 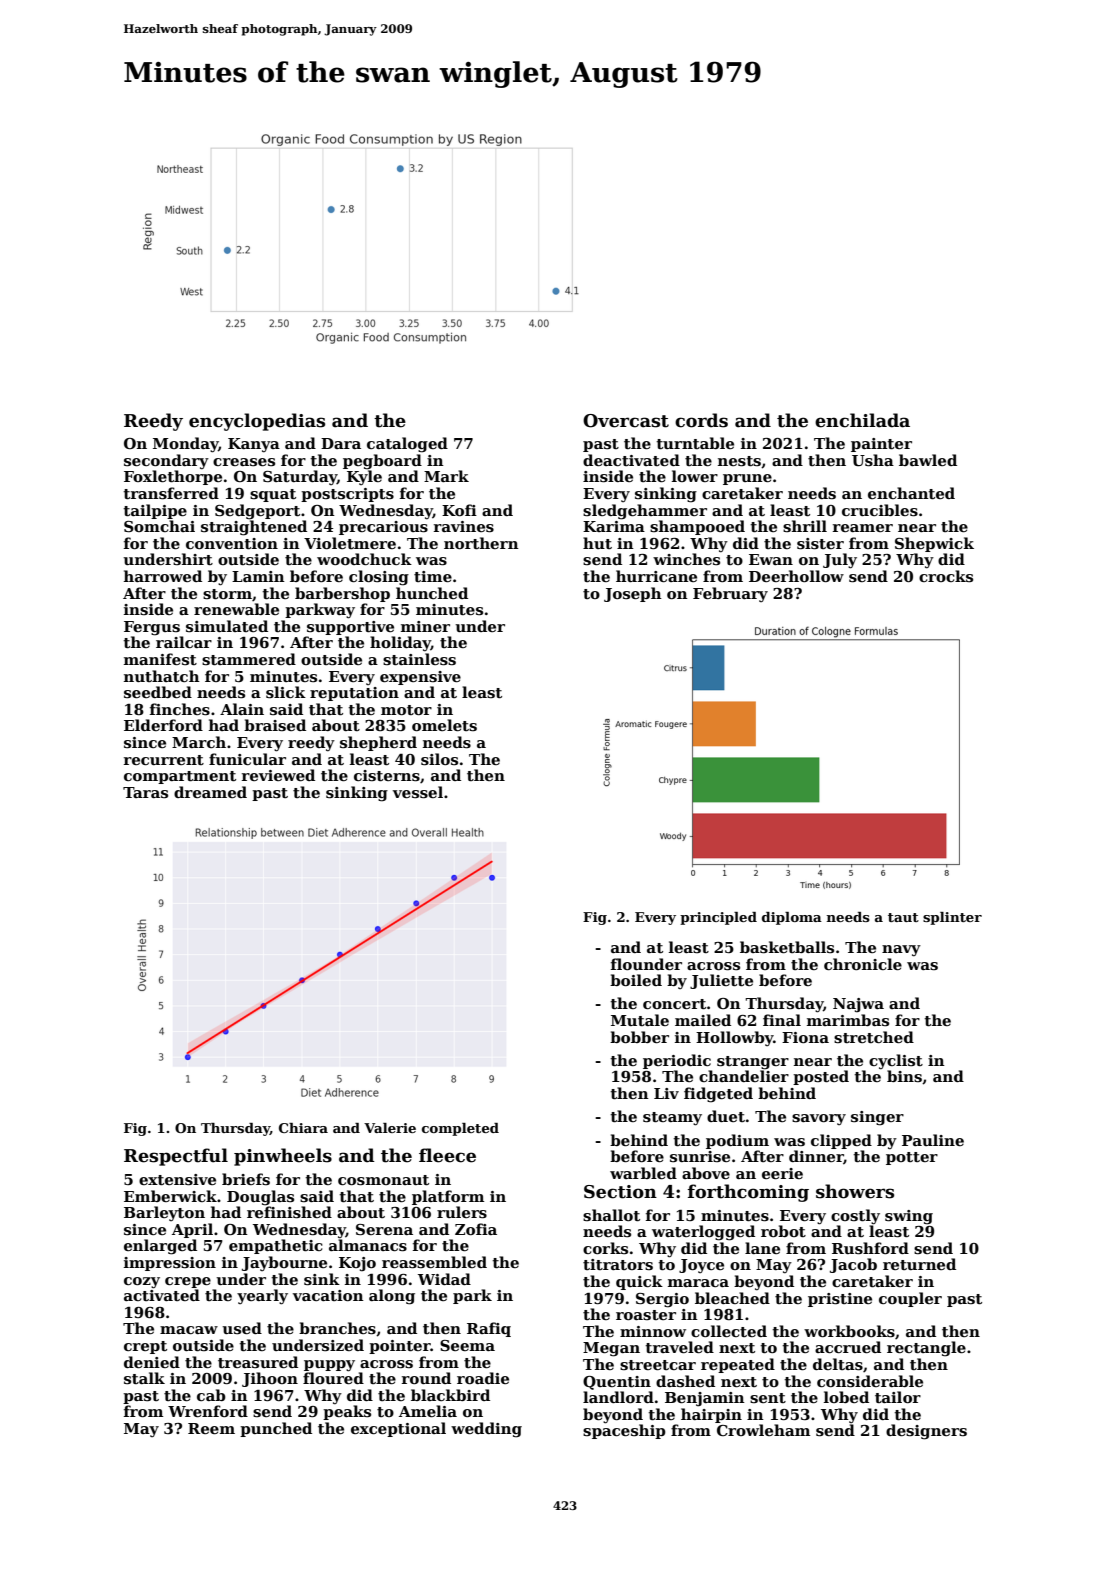 What do you see at coordinates (863, 528) in the page?
I see `reamer` at bounding box center [863, 528].
